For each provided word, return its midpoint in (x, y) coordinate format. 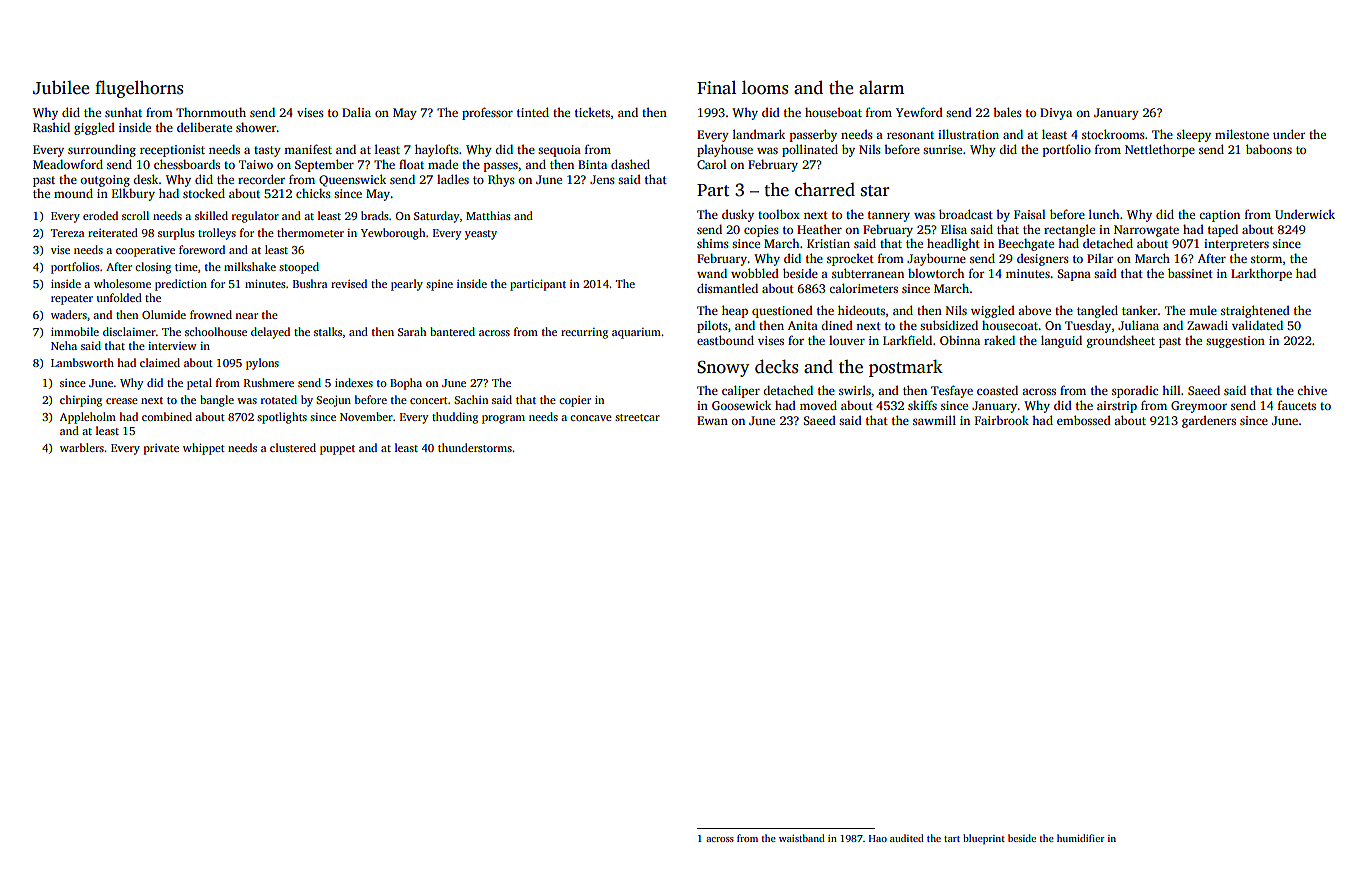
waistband (802, 838)
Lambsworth (82, 362)
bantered (452, 331)
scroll (135, 215)
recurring (584, 333)
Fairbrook (1002, 420)
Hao (878, 838)
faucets (1297, 405)
